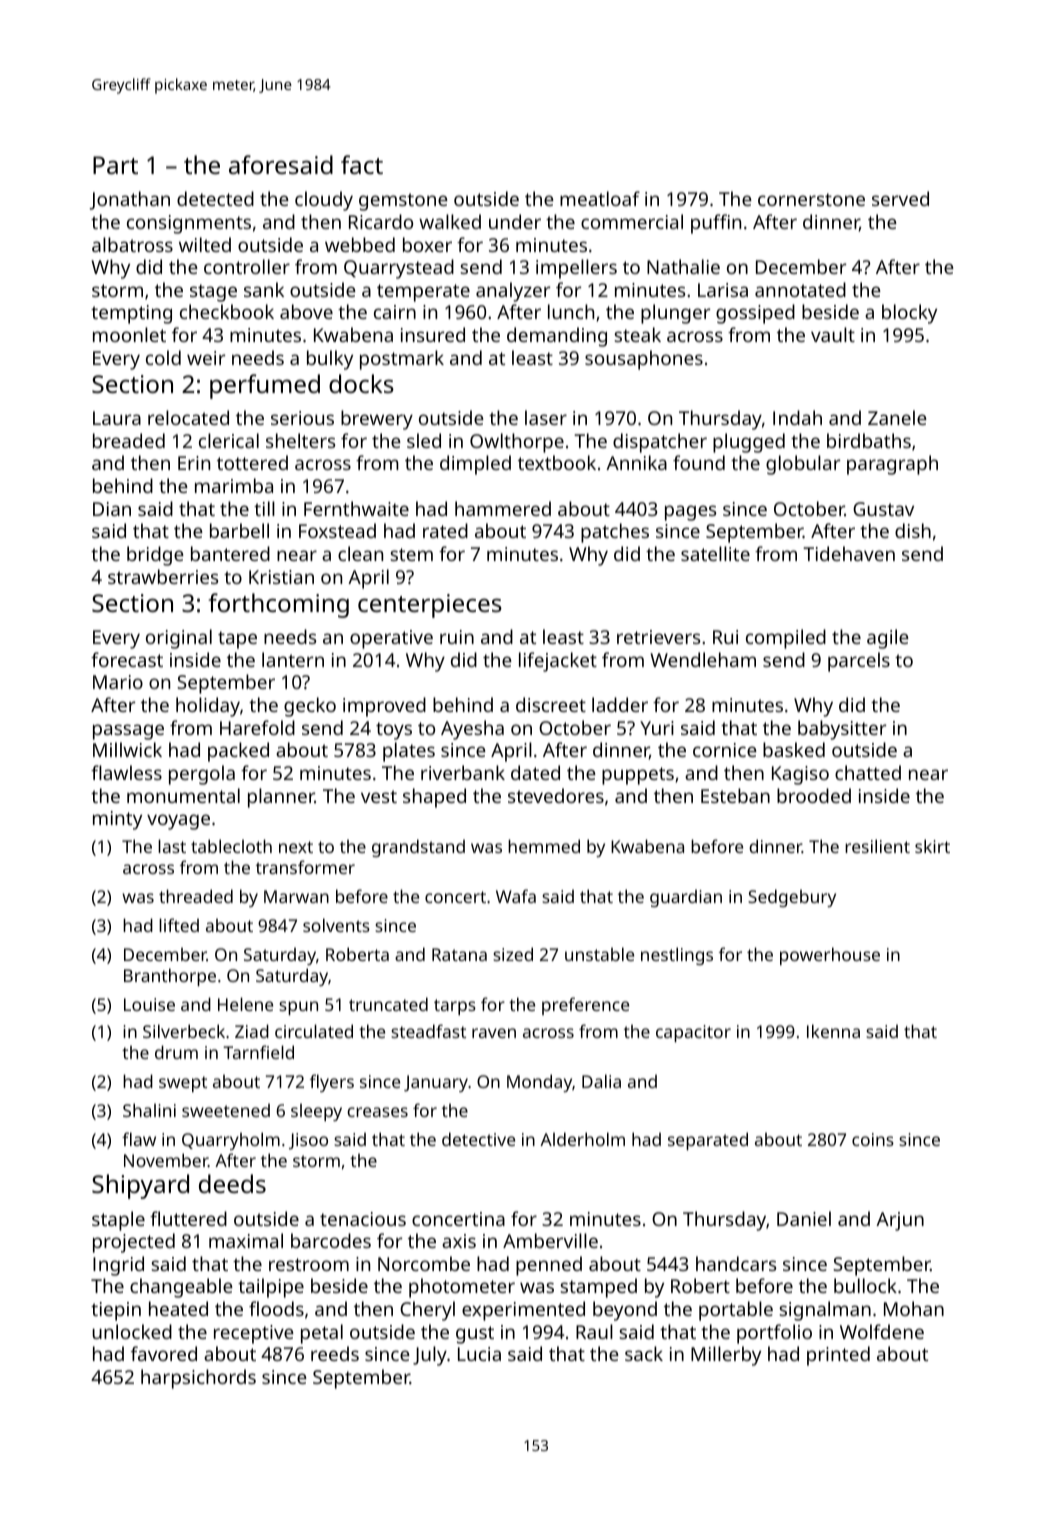 The height and width of the image is (1515, 1046). Describe the element at coordinates (226, 1110) in the image. I see `sweetened` at that location.
